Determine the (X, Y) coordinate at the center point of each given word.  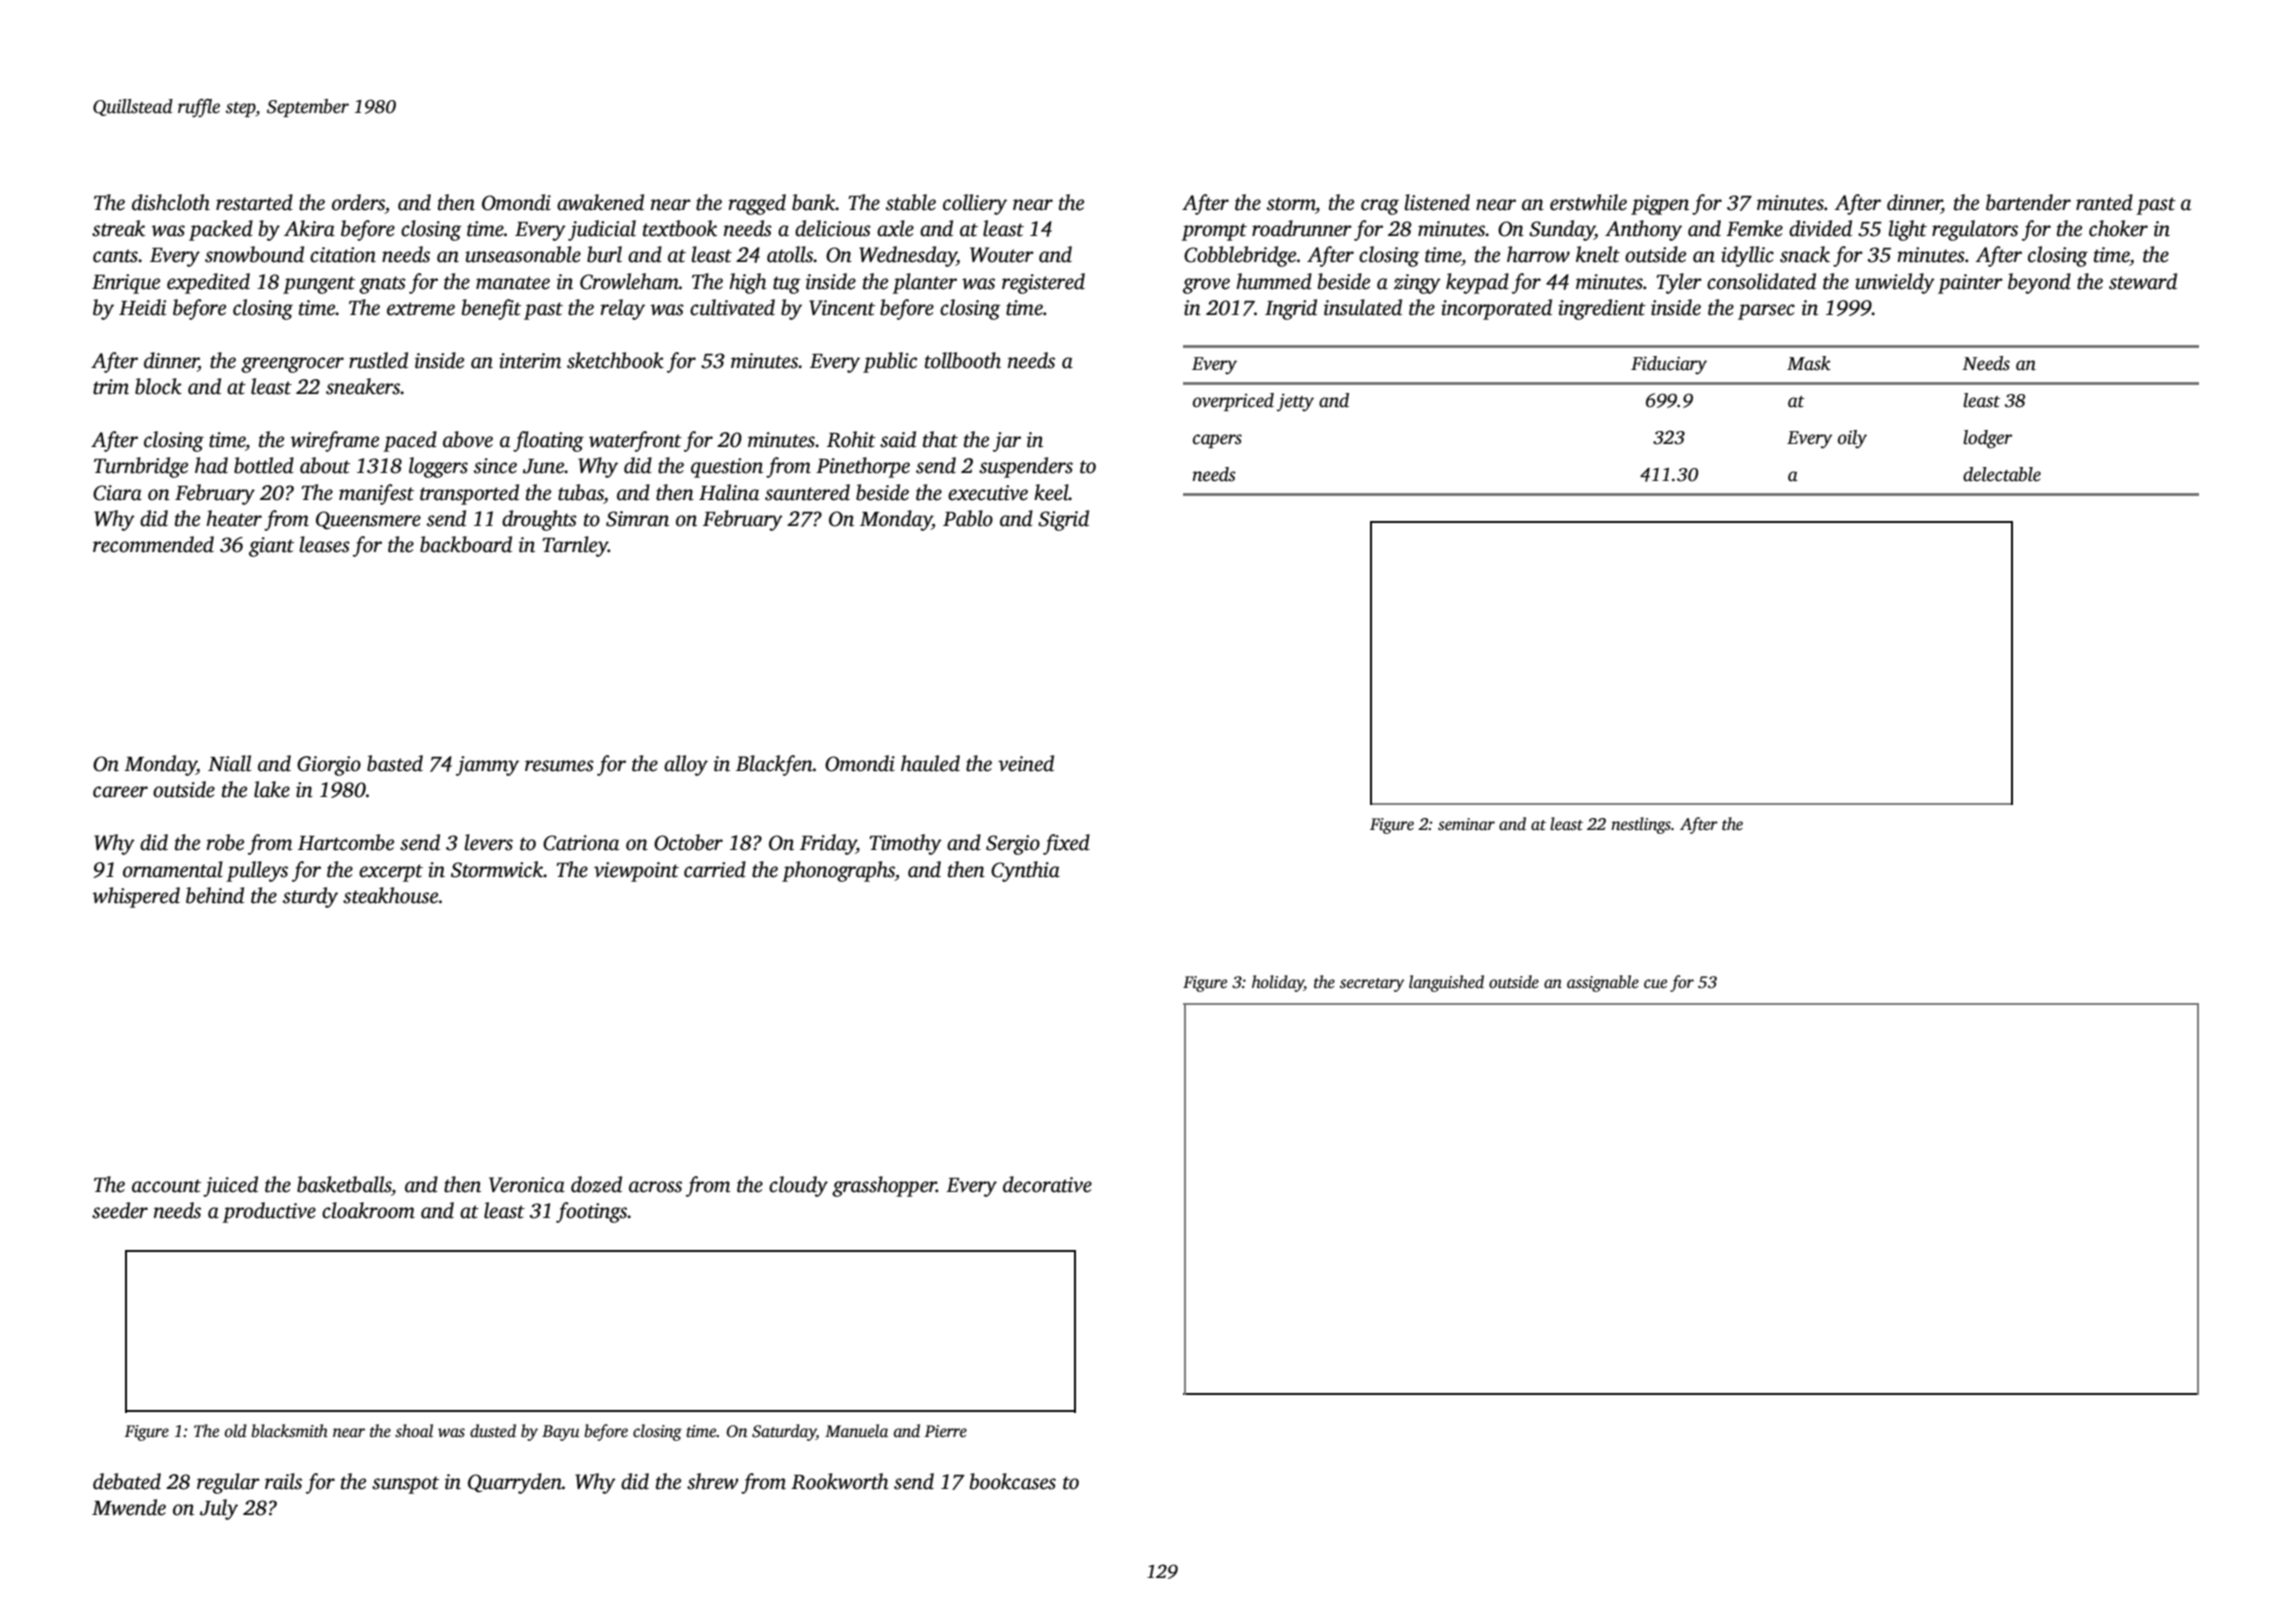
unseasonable (523, 254)
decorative (1047, 1184)
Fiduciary (1669, 365)
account (166, 1186)
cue (1655, 984)
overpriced (1233, 402)
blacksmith (289, 1431)
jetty (1295, 402)
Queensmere (368, 520)
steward (2143, 281)
